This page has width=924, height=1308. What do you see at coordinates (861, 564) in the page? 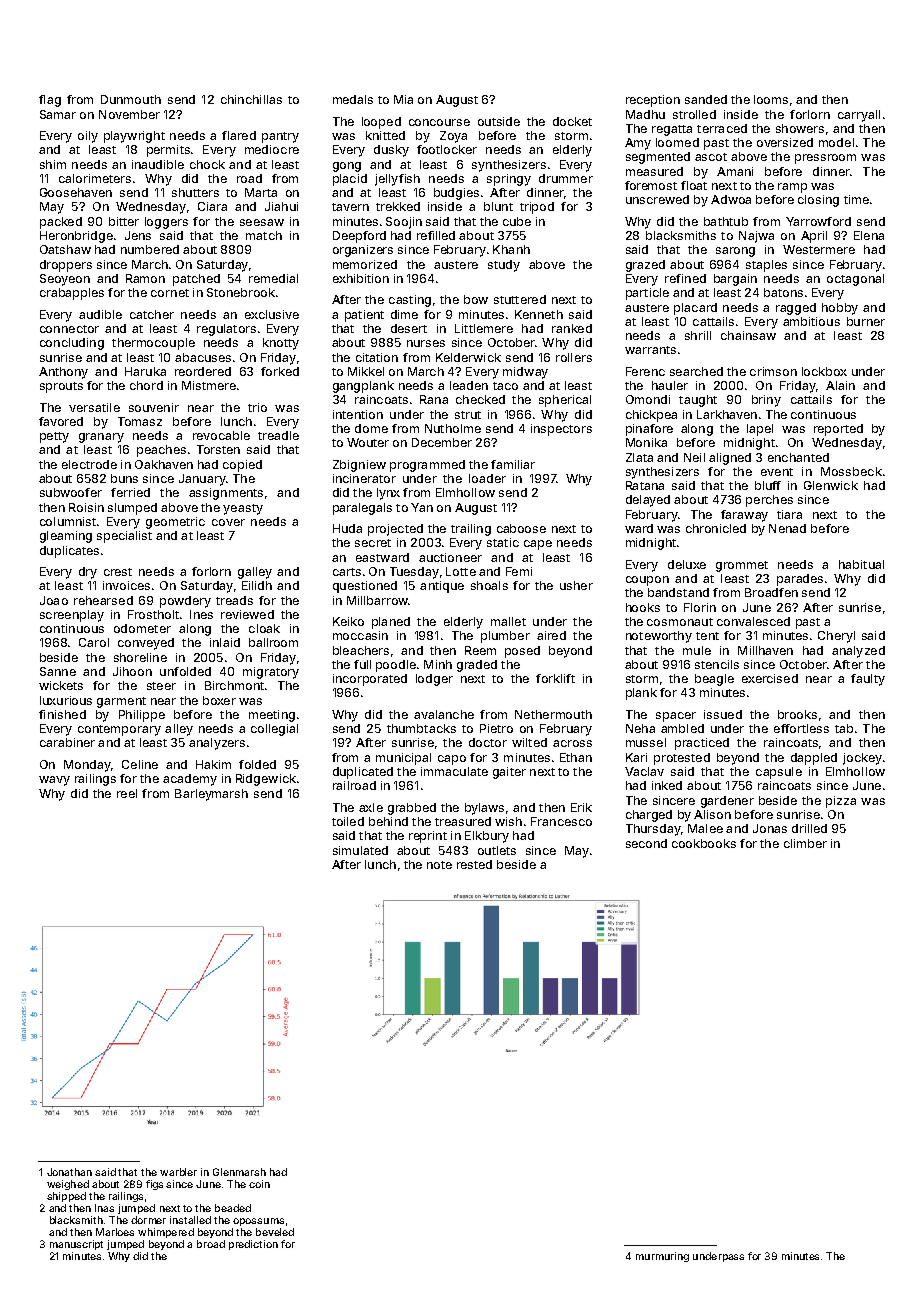
I see `habitual` at bounding box center [861, 564].
